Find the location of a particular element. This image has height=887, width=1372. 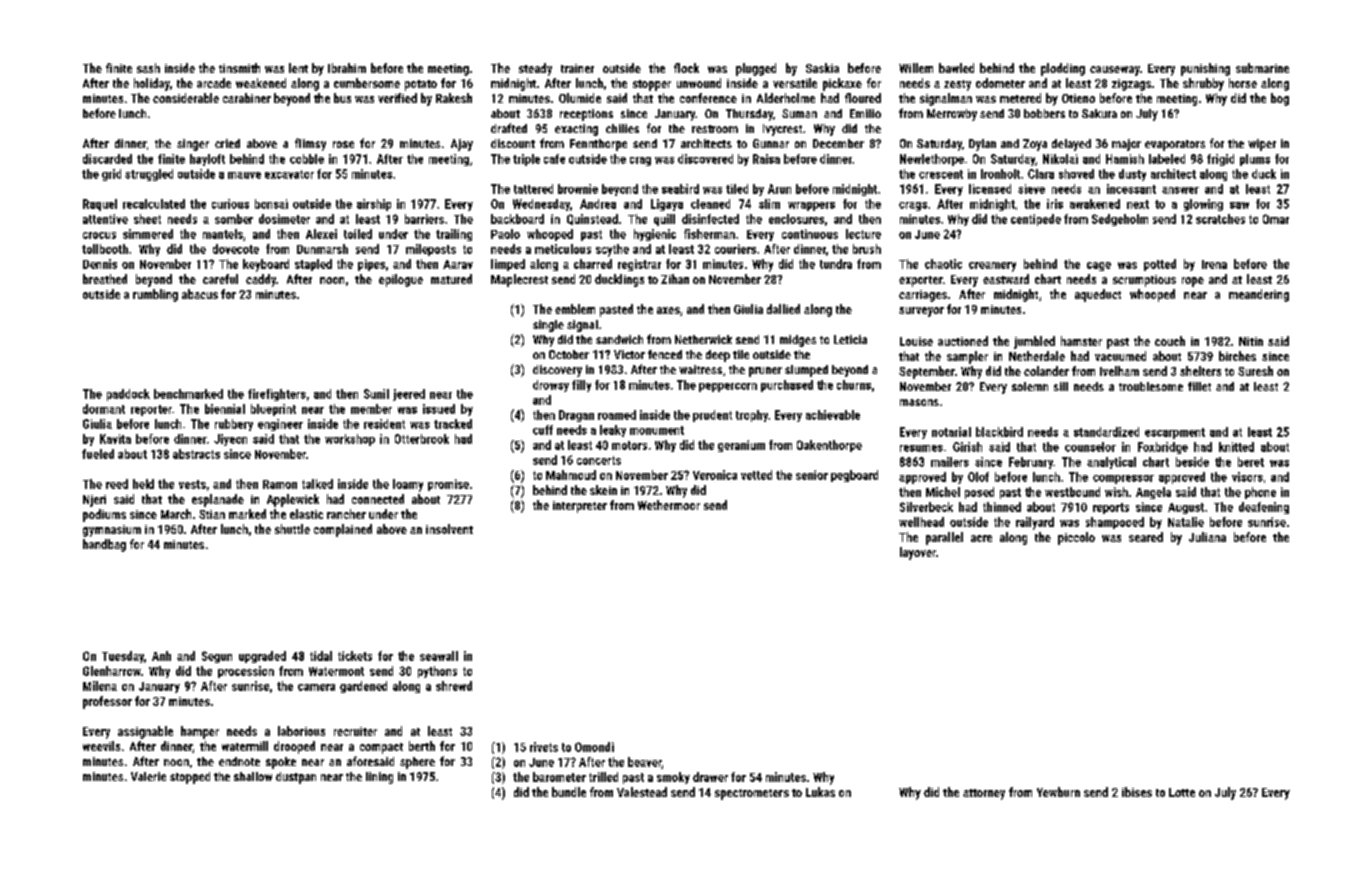

tickets is located at coordinates (355, 656).
